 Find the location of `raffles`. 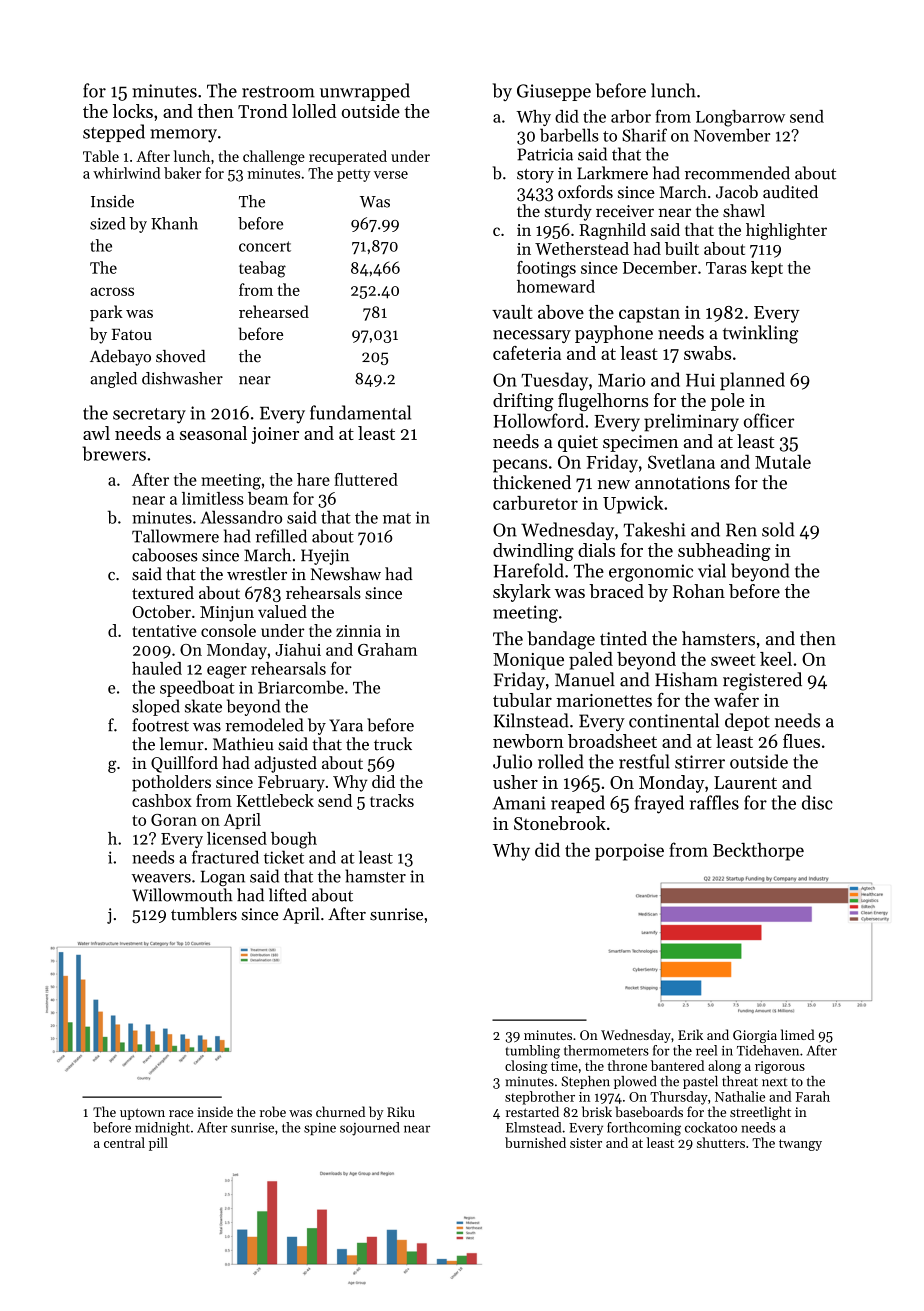

raffles is located at coordinates (714, 802).
